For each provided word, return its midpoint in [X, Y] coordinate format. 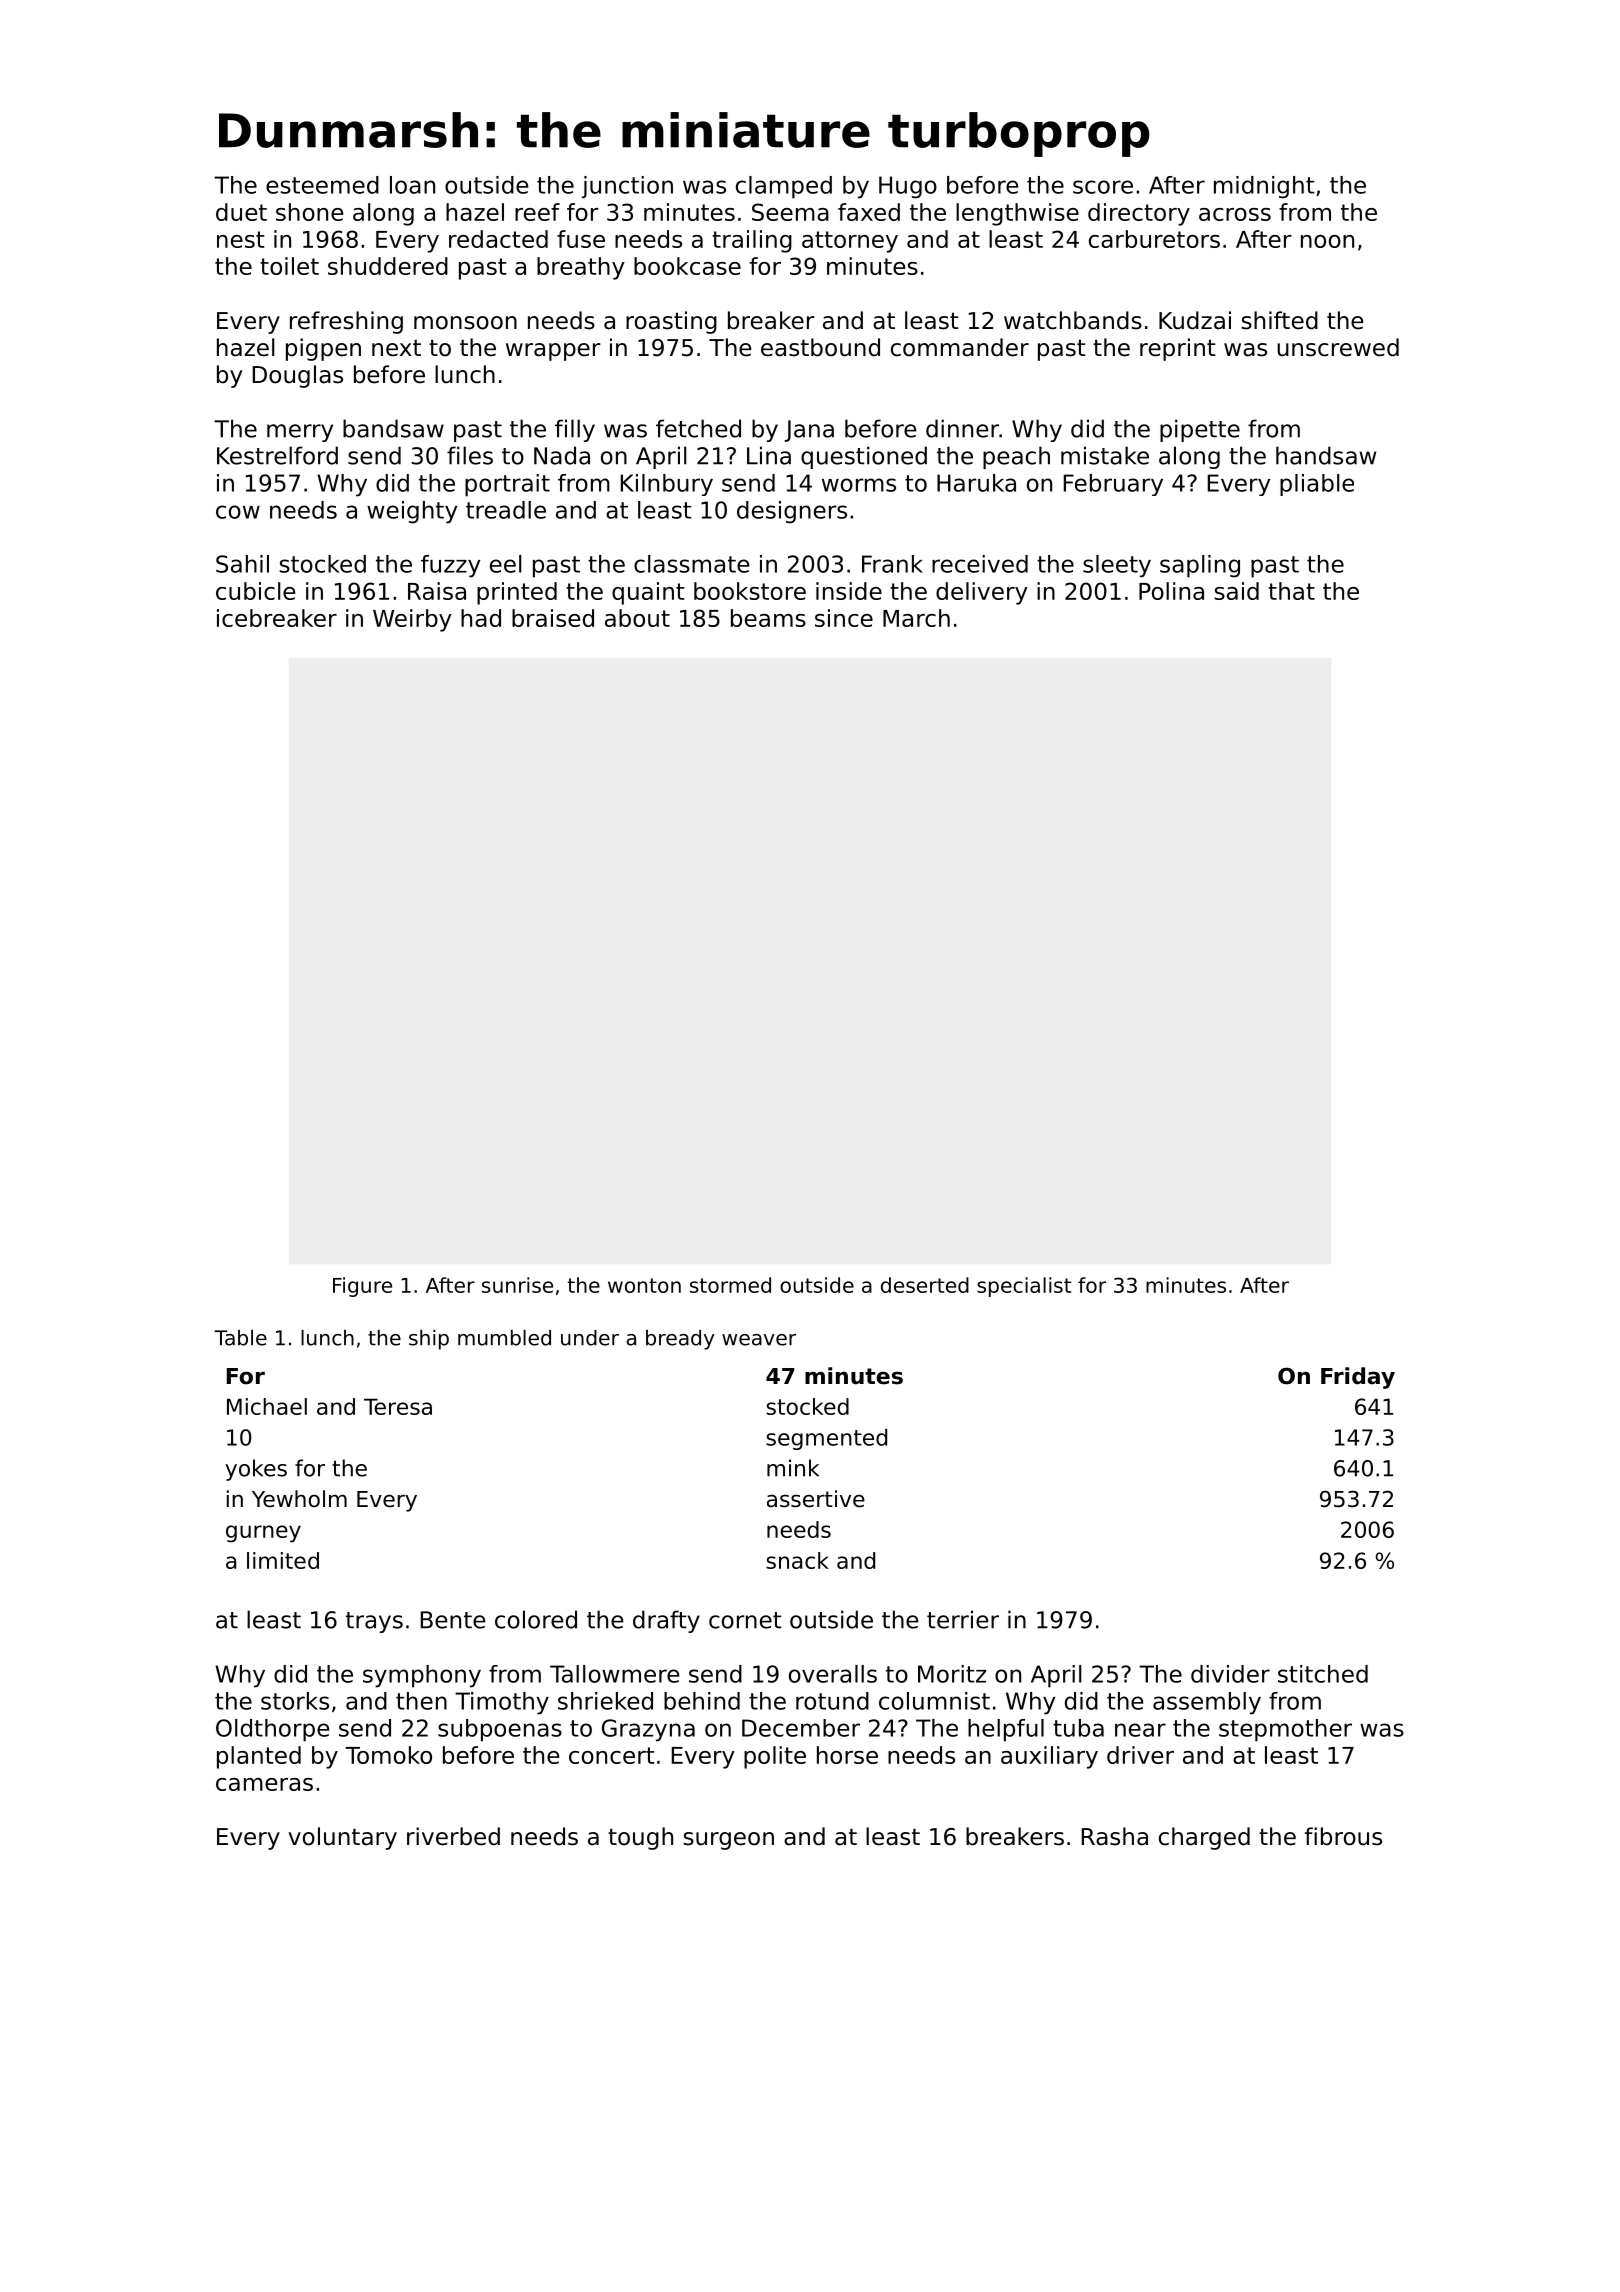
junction [627, 187]
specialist [1024, 1287]
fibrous [1343, 1836]
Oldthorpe [272, 1730]
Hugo [908, 187]
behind [702, 1701]
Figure [362, 1287]
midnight [1264, 187]
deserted [925, 1285]
